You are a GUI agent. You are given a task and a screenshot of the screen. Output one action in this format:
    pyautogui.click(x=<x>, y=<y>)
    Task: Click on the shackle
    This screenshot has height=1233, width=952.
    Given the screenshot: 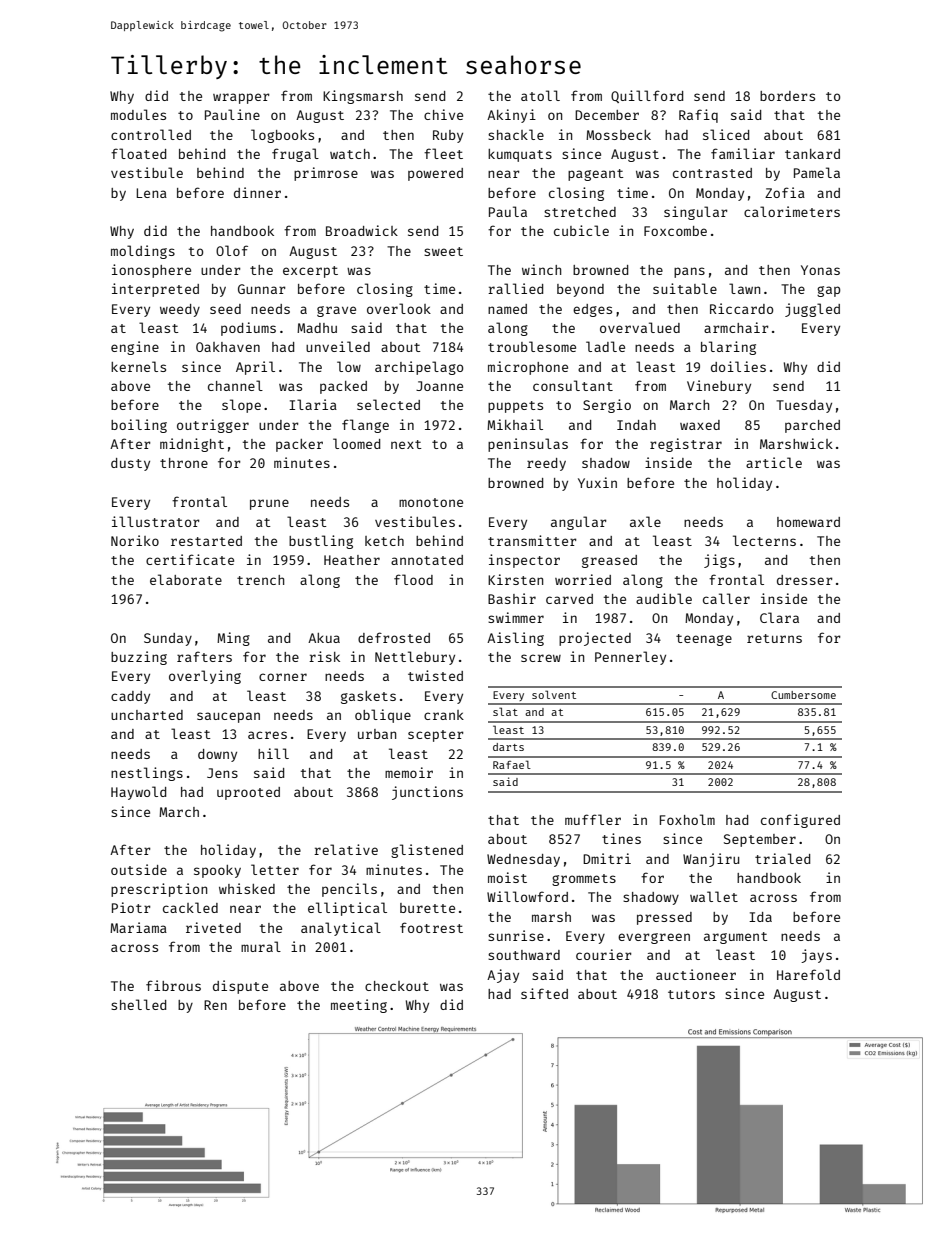 What is the action you would take?
    pyautogui.click(x=516, y=134)
